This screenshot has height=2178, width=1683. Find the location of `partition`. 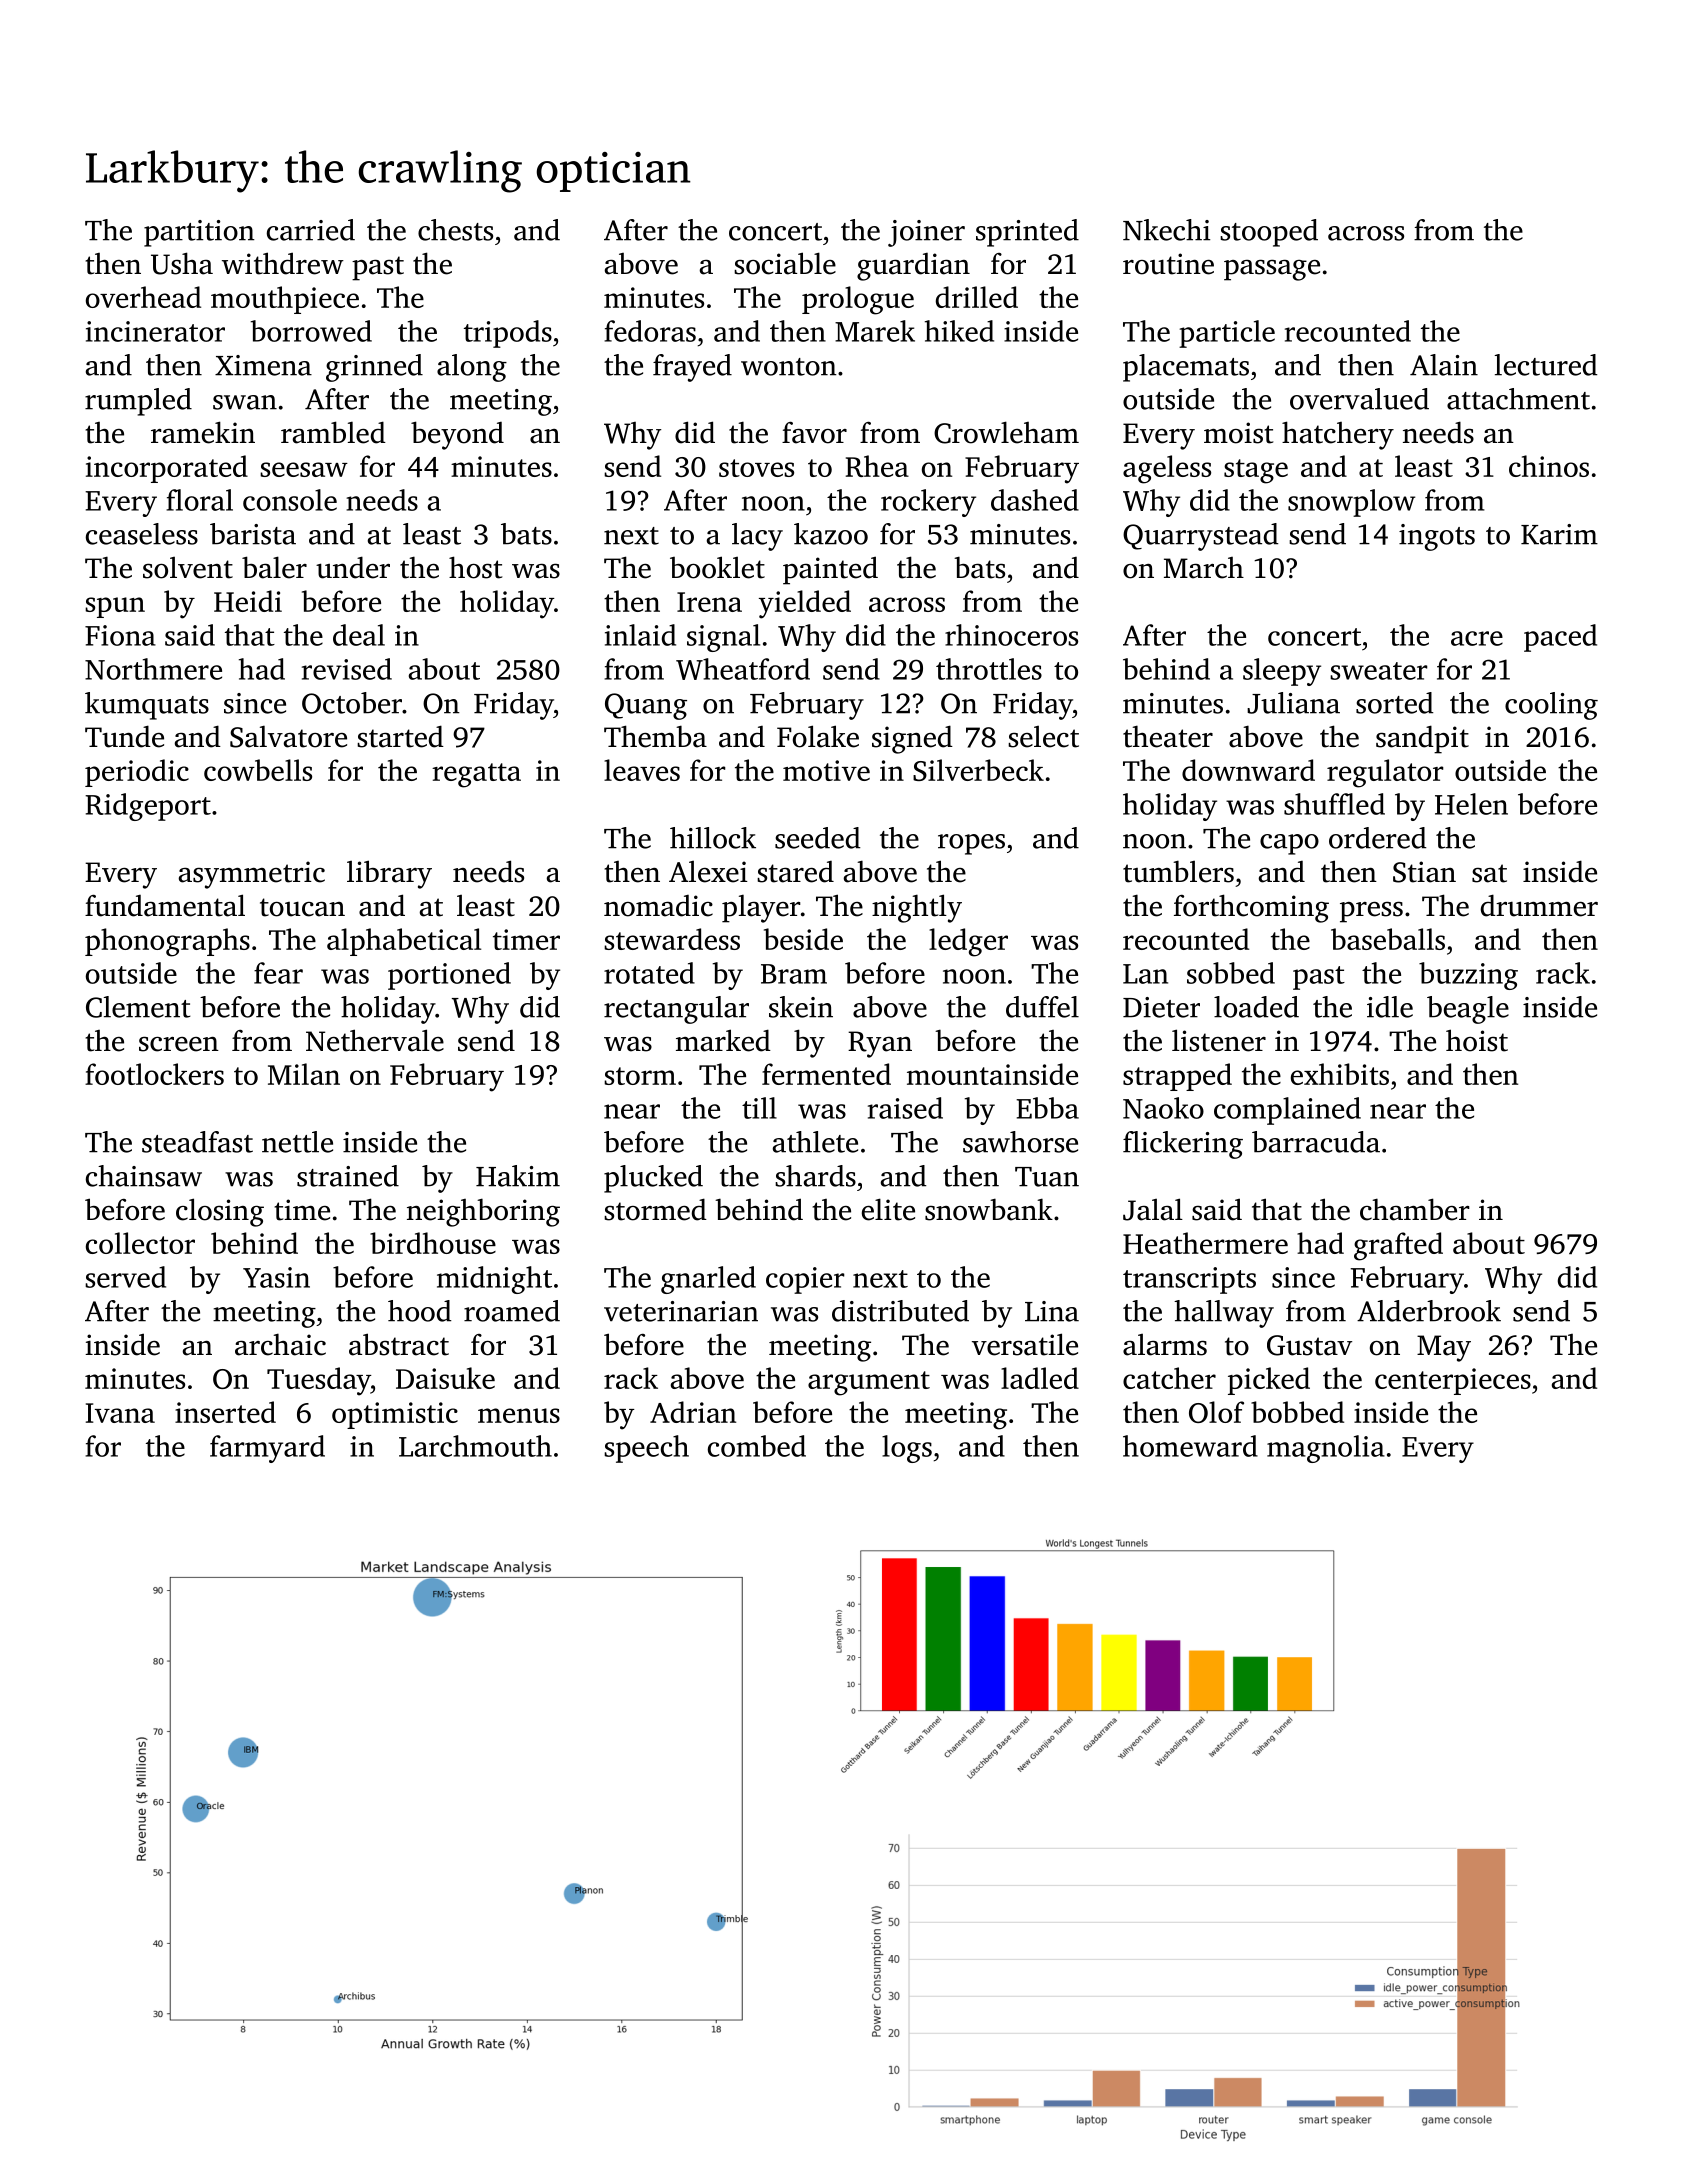

partition is located at coordinates (199, 233).
